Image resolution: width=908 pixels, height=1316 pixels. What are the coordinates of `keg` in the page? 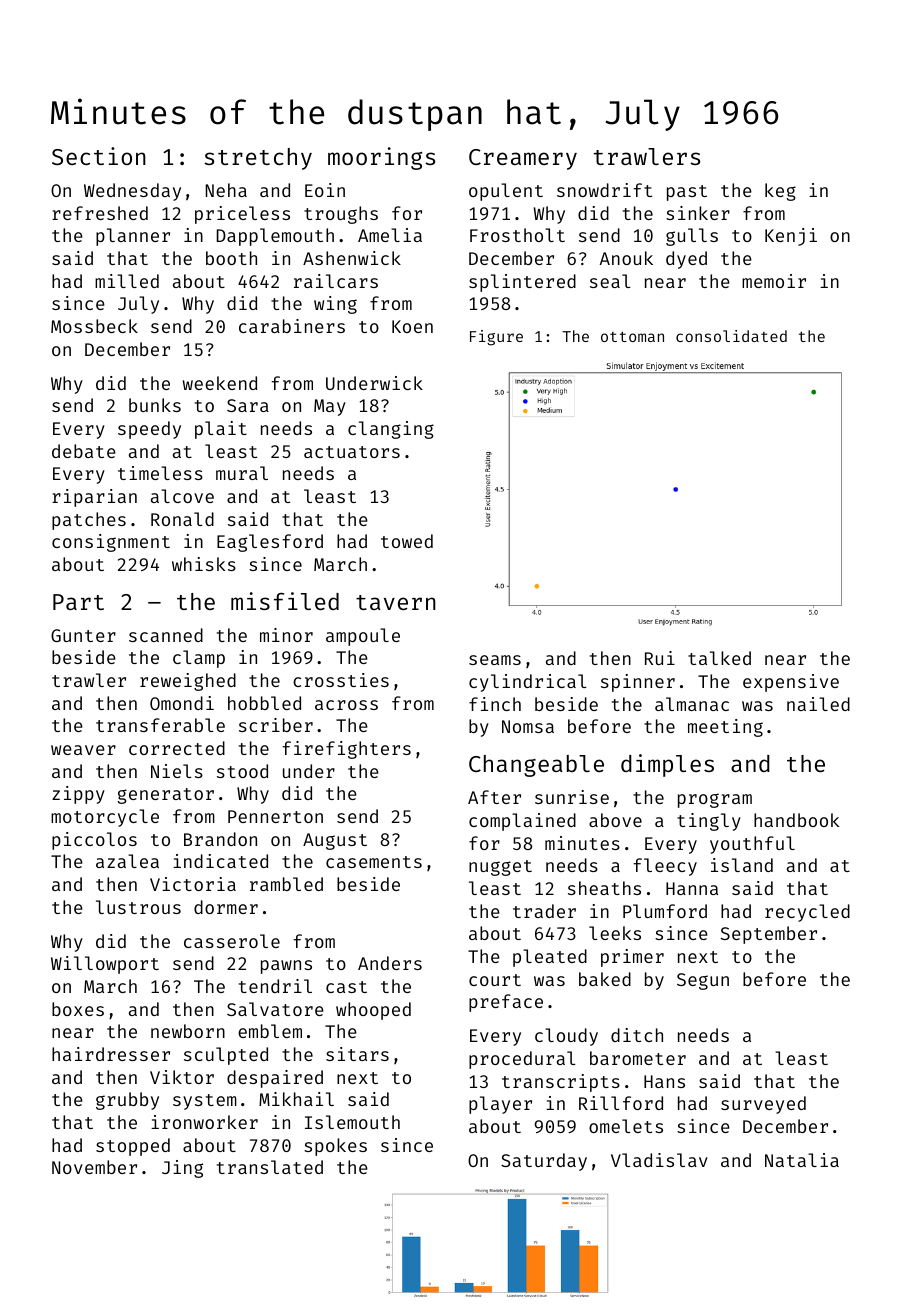 It's located at (780, 192).
